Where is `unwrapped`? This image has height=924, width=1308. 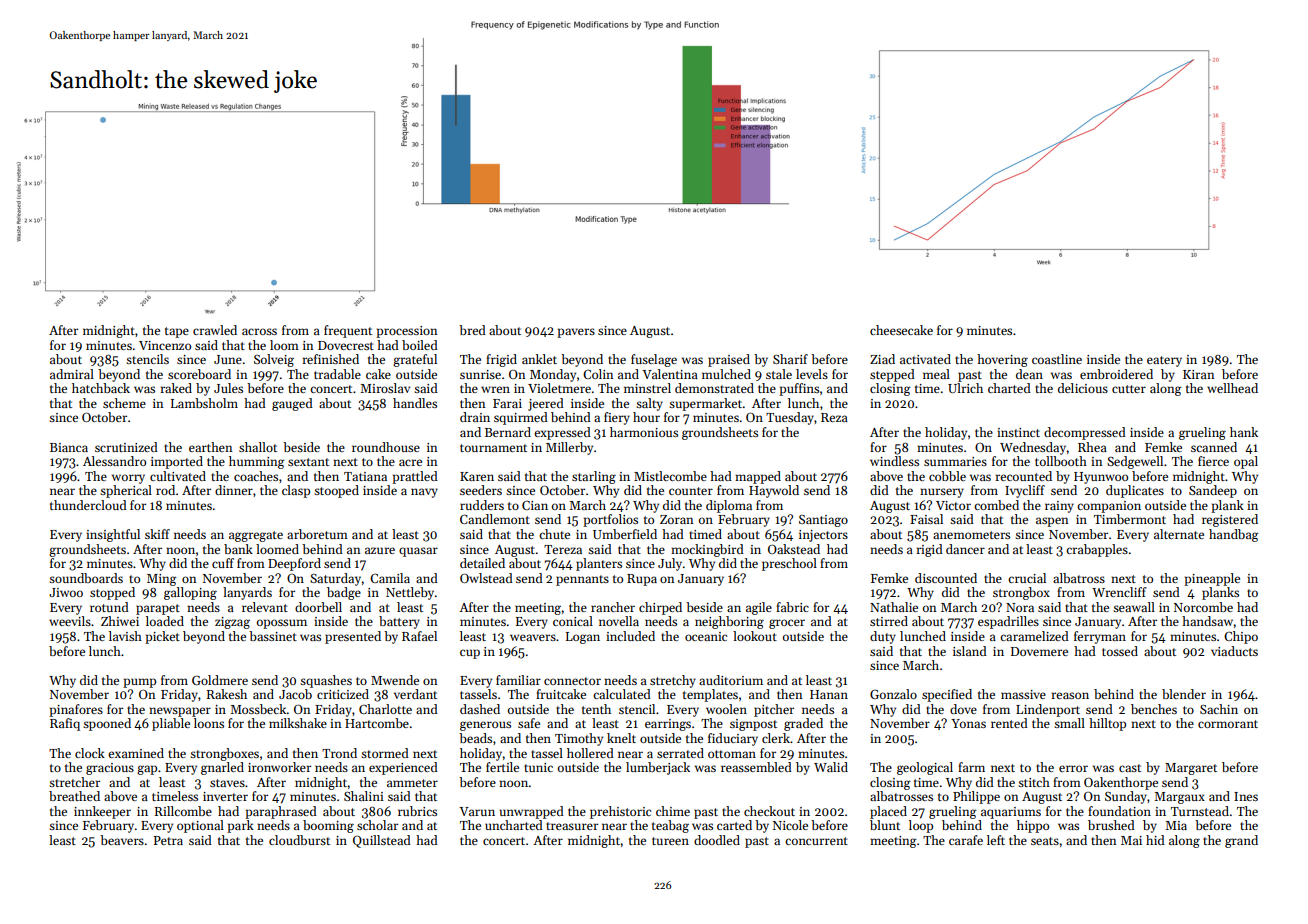
unwrapped is located at coordinates (531, 812).
